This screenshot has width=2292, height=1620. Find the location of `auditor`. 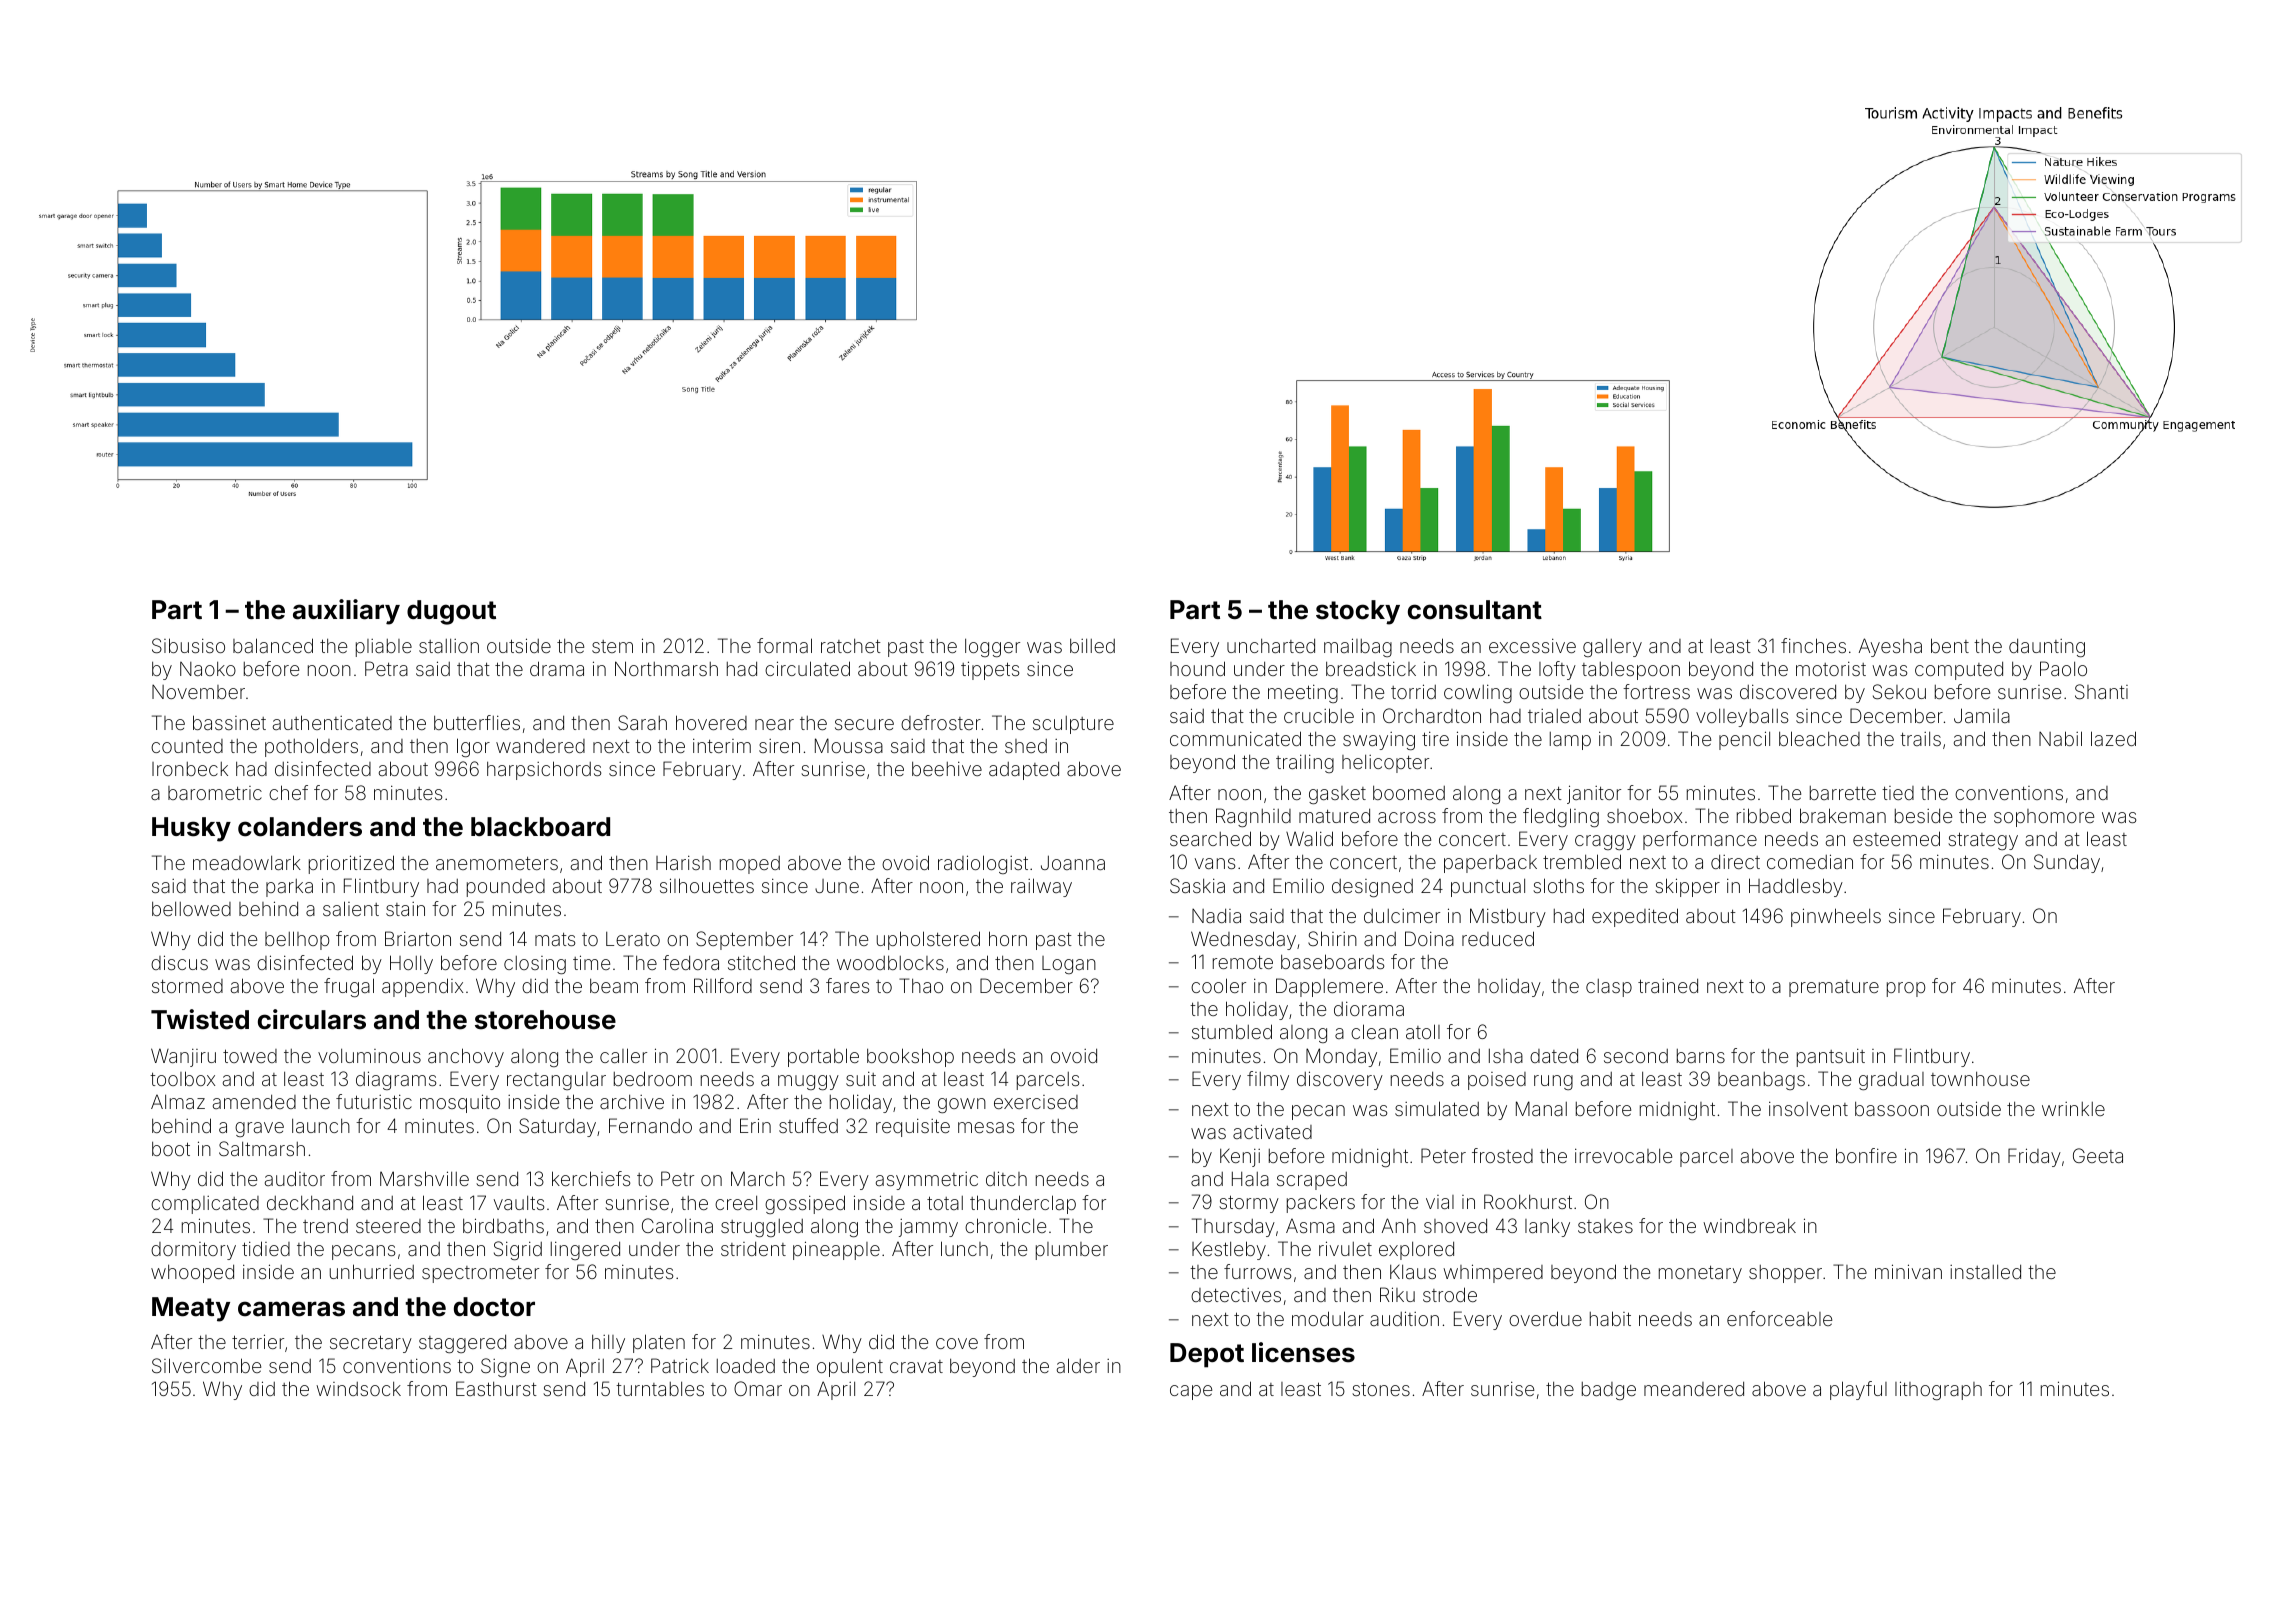

auditor is located at coordinates (295, 1178).
